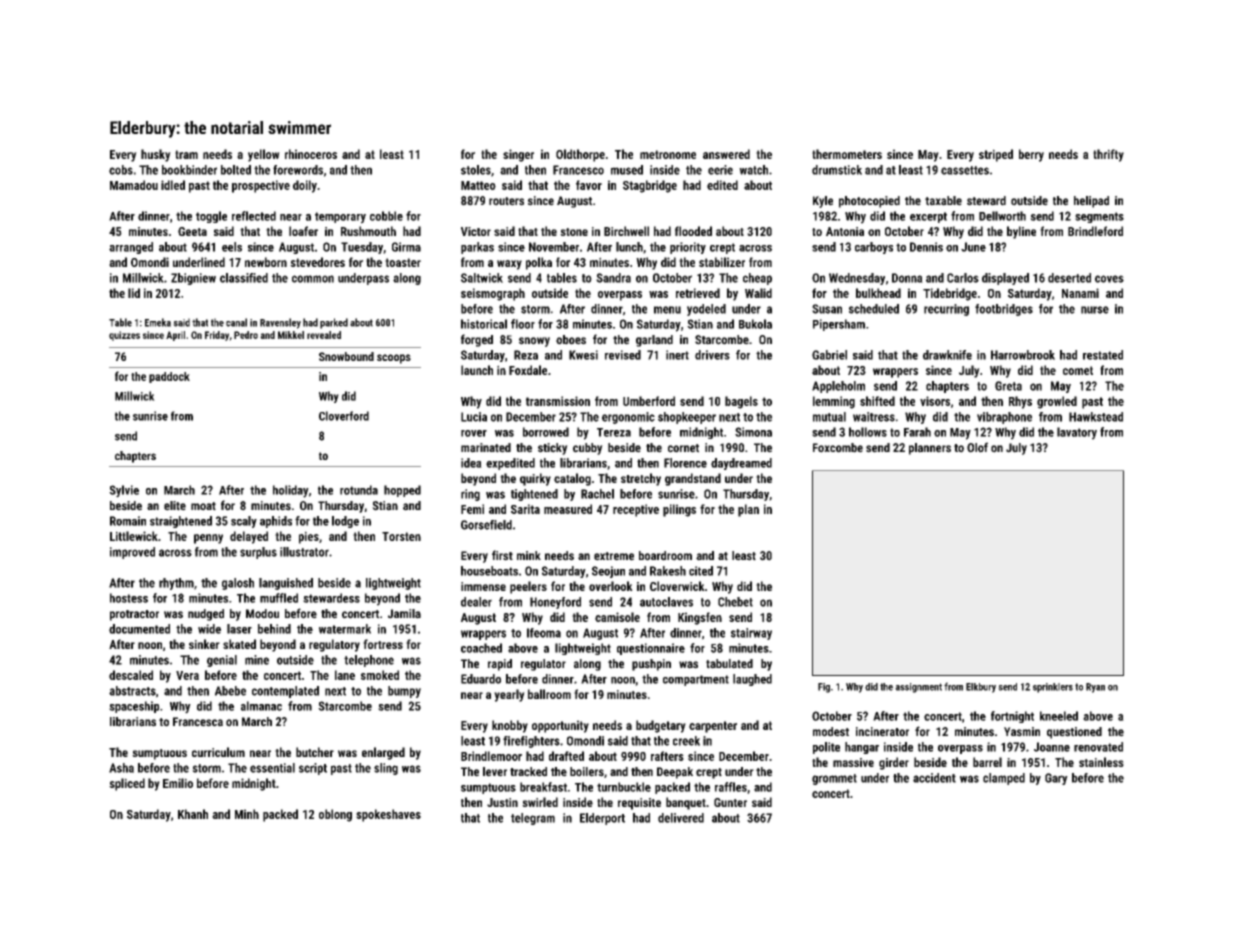 Image resolution: width=1233 pixels, height=952 pixels. I want to click on boardroom, so click(665, 556).
